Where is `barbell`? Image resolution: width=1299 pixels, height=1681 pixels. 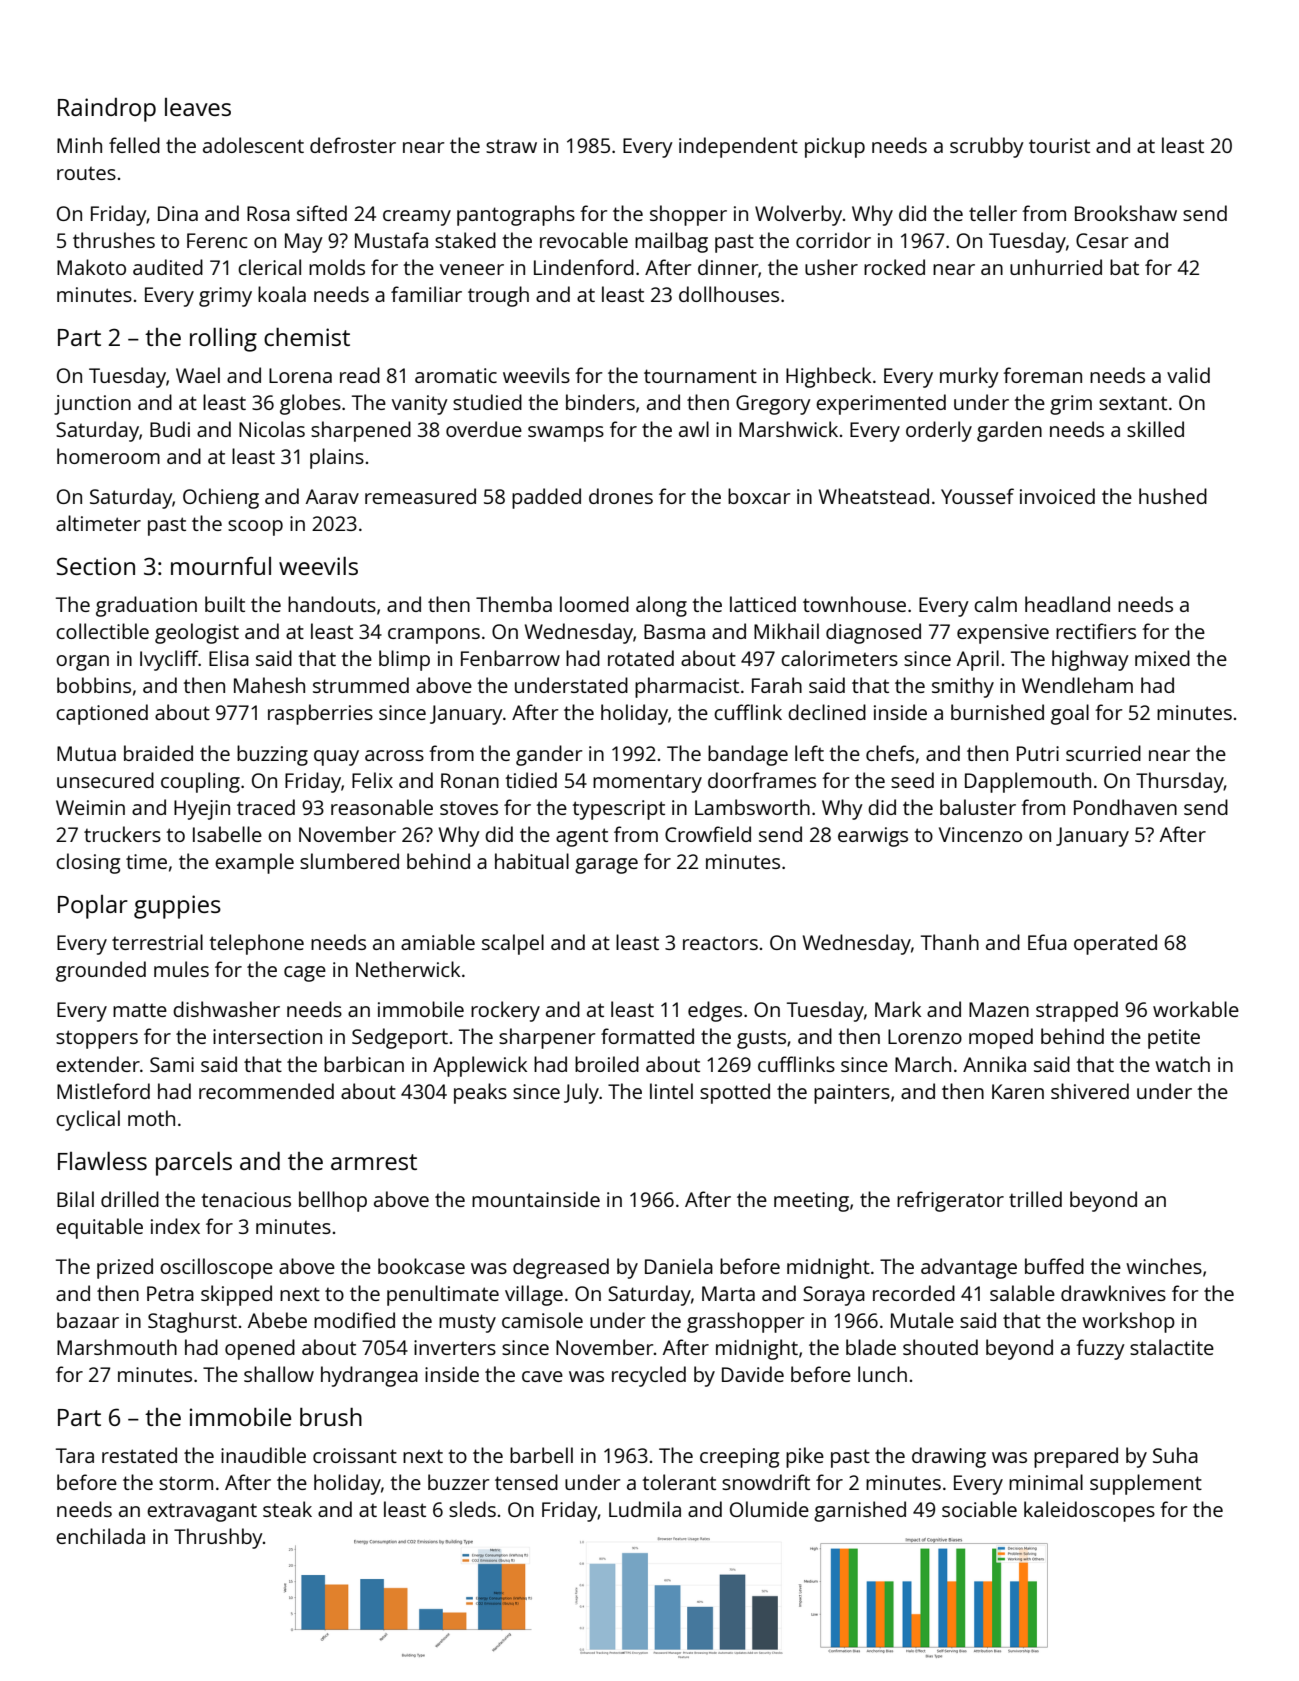 barbell is located at coordinates (541, 1455).
